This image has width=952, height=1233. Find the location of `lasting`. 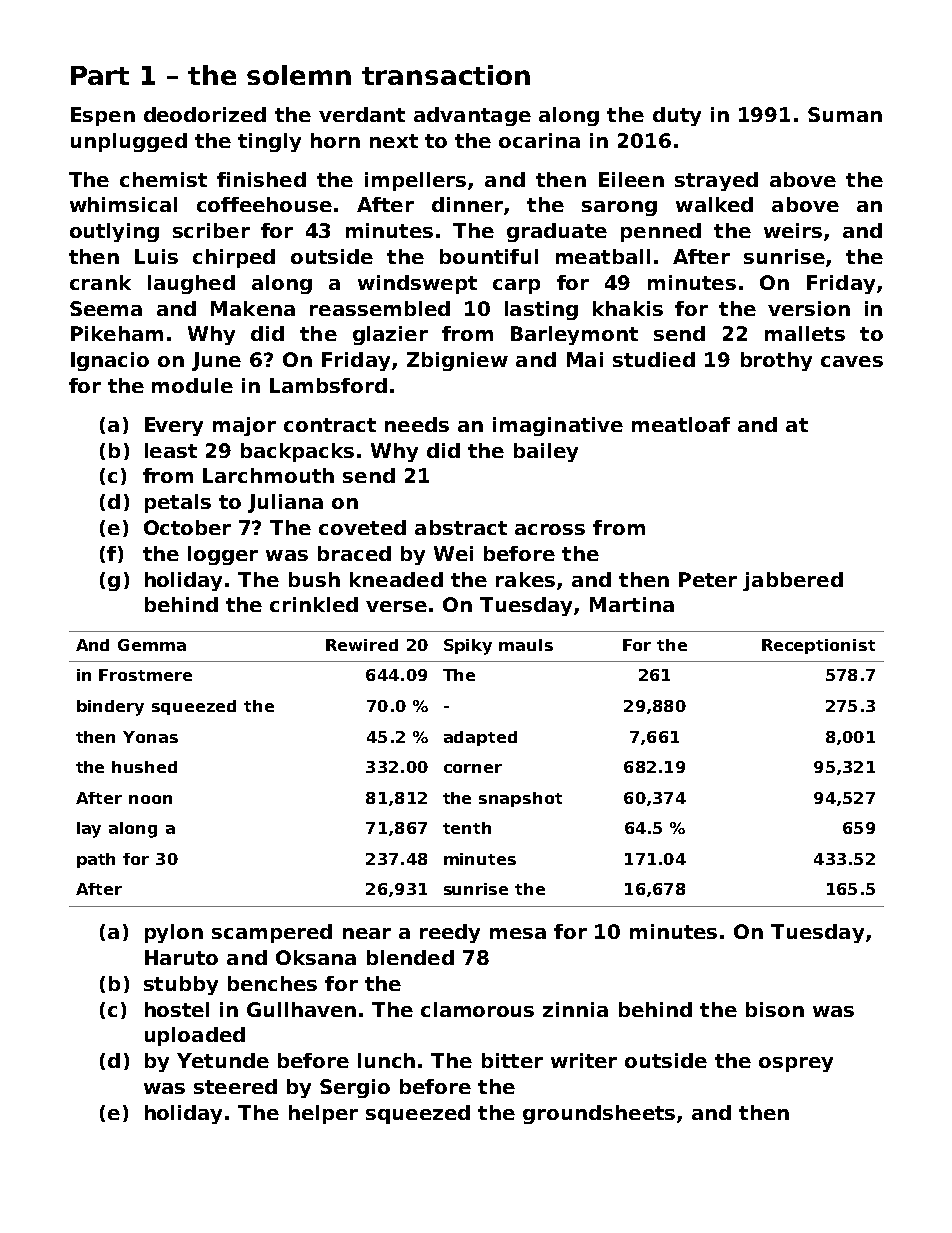

lasting is located at coordinates (541, 310).
